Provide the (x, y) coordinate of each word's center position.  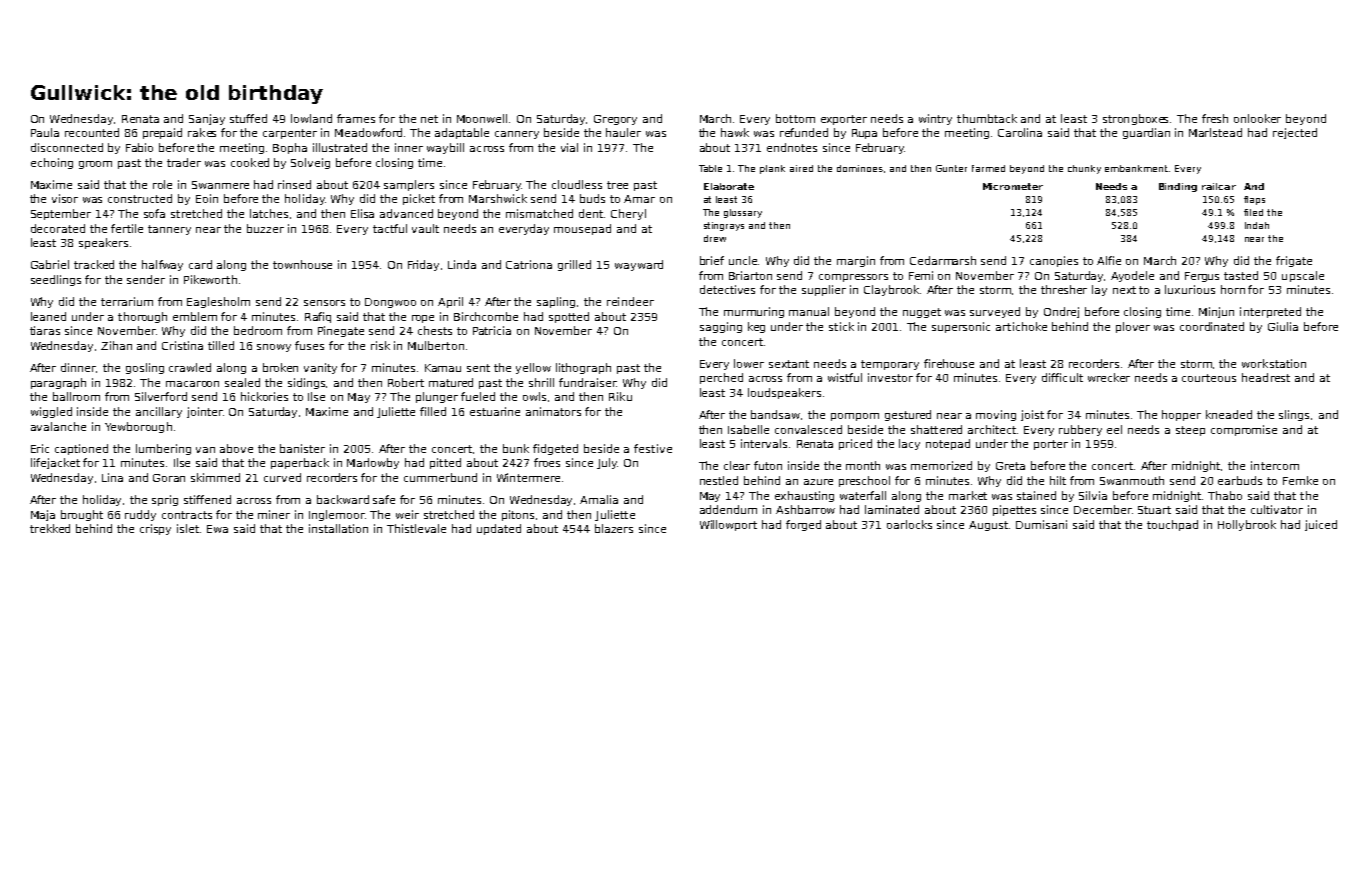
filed (1253, 212)
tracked (94, 264)
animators (553, 411)
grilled (574, 265)
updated (499, 529)
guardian (1146, 133)
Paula (45, 132)
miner (274, 514)
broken (280, 367)
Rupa (864, 134)
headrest (1266, 377)
